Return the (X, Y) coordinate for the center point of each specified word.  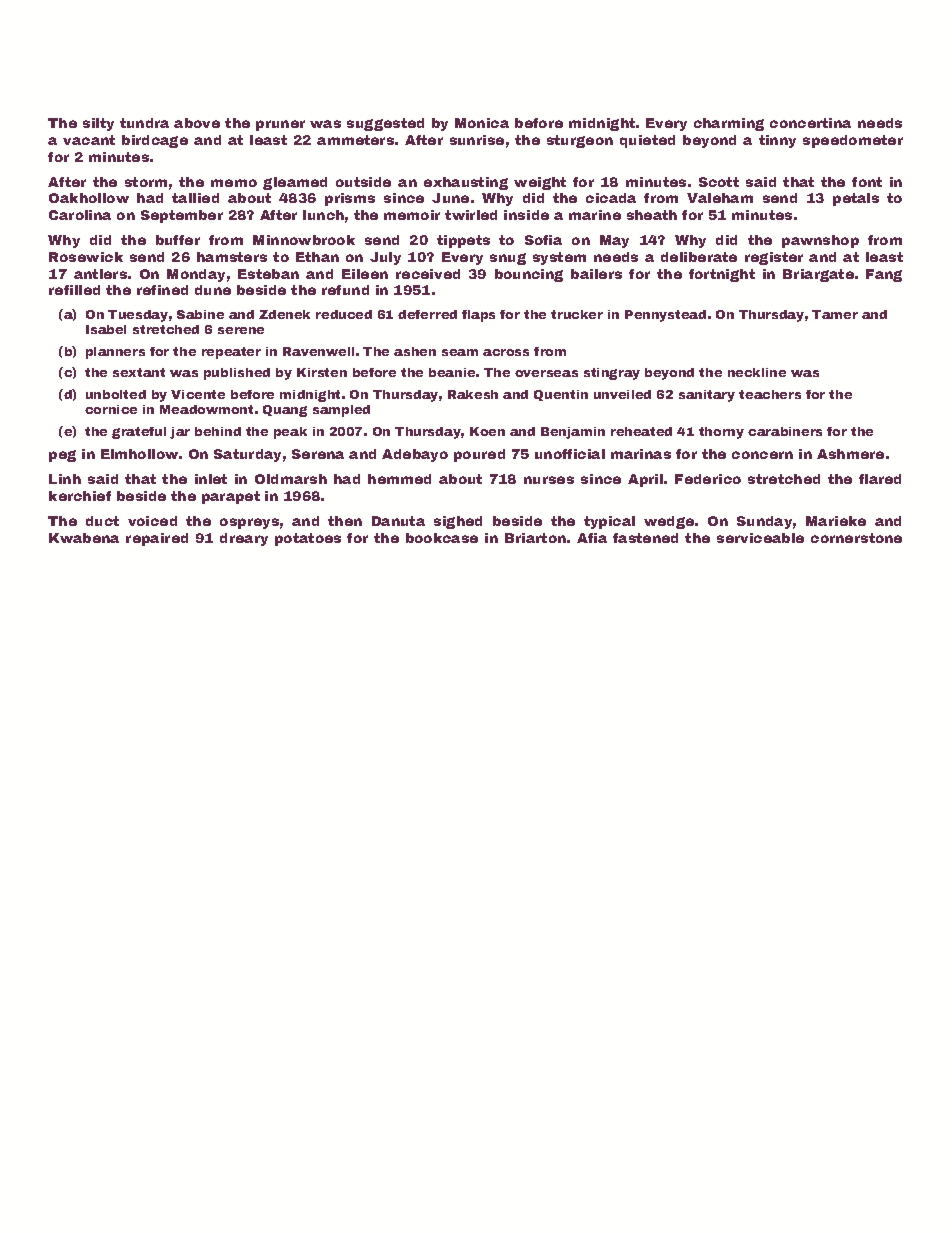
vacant (89, 140)
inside (526, 215)
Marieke (836, 521)
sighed (458, 522)
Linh (65, 479)
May (614, 241)
